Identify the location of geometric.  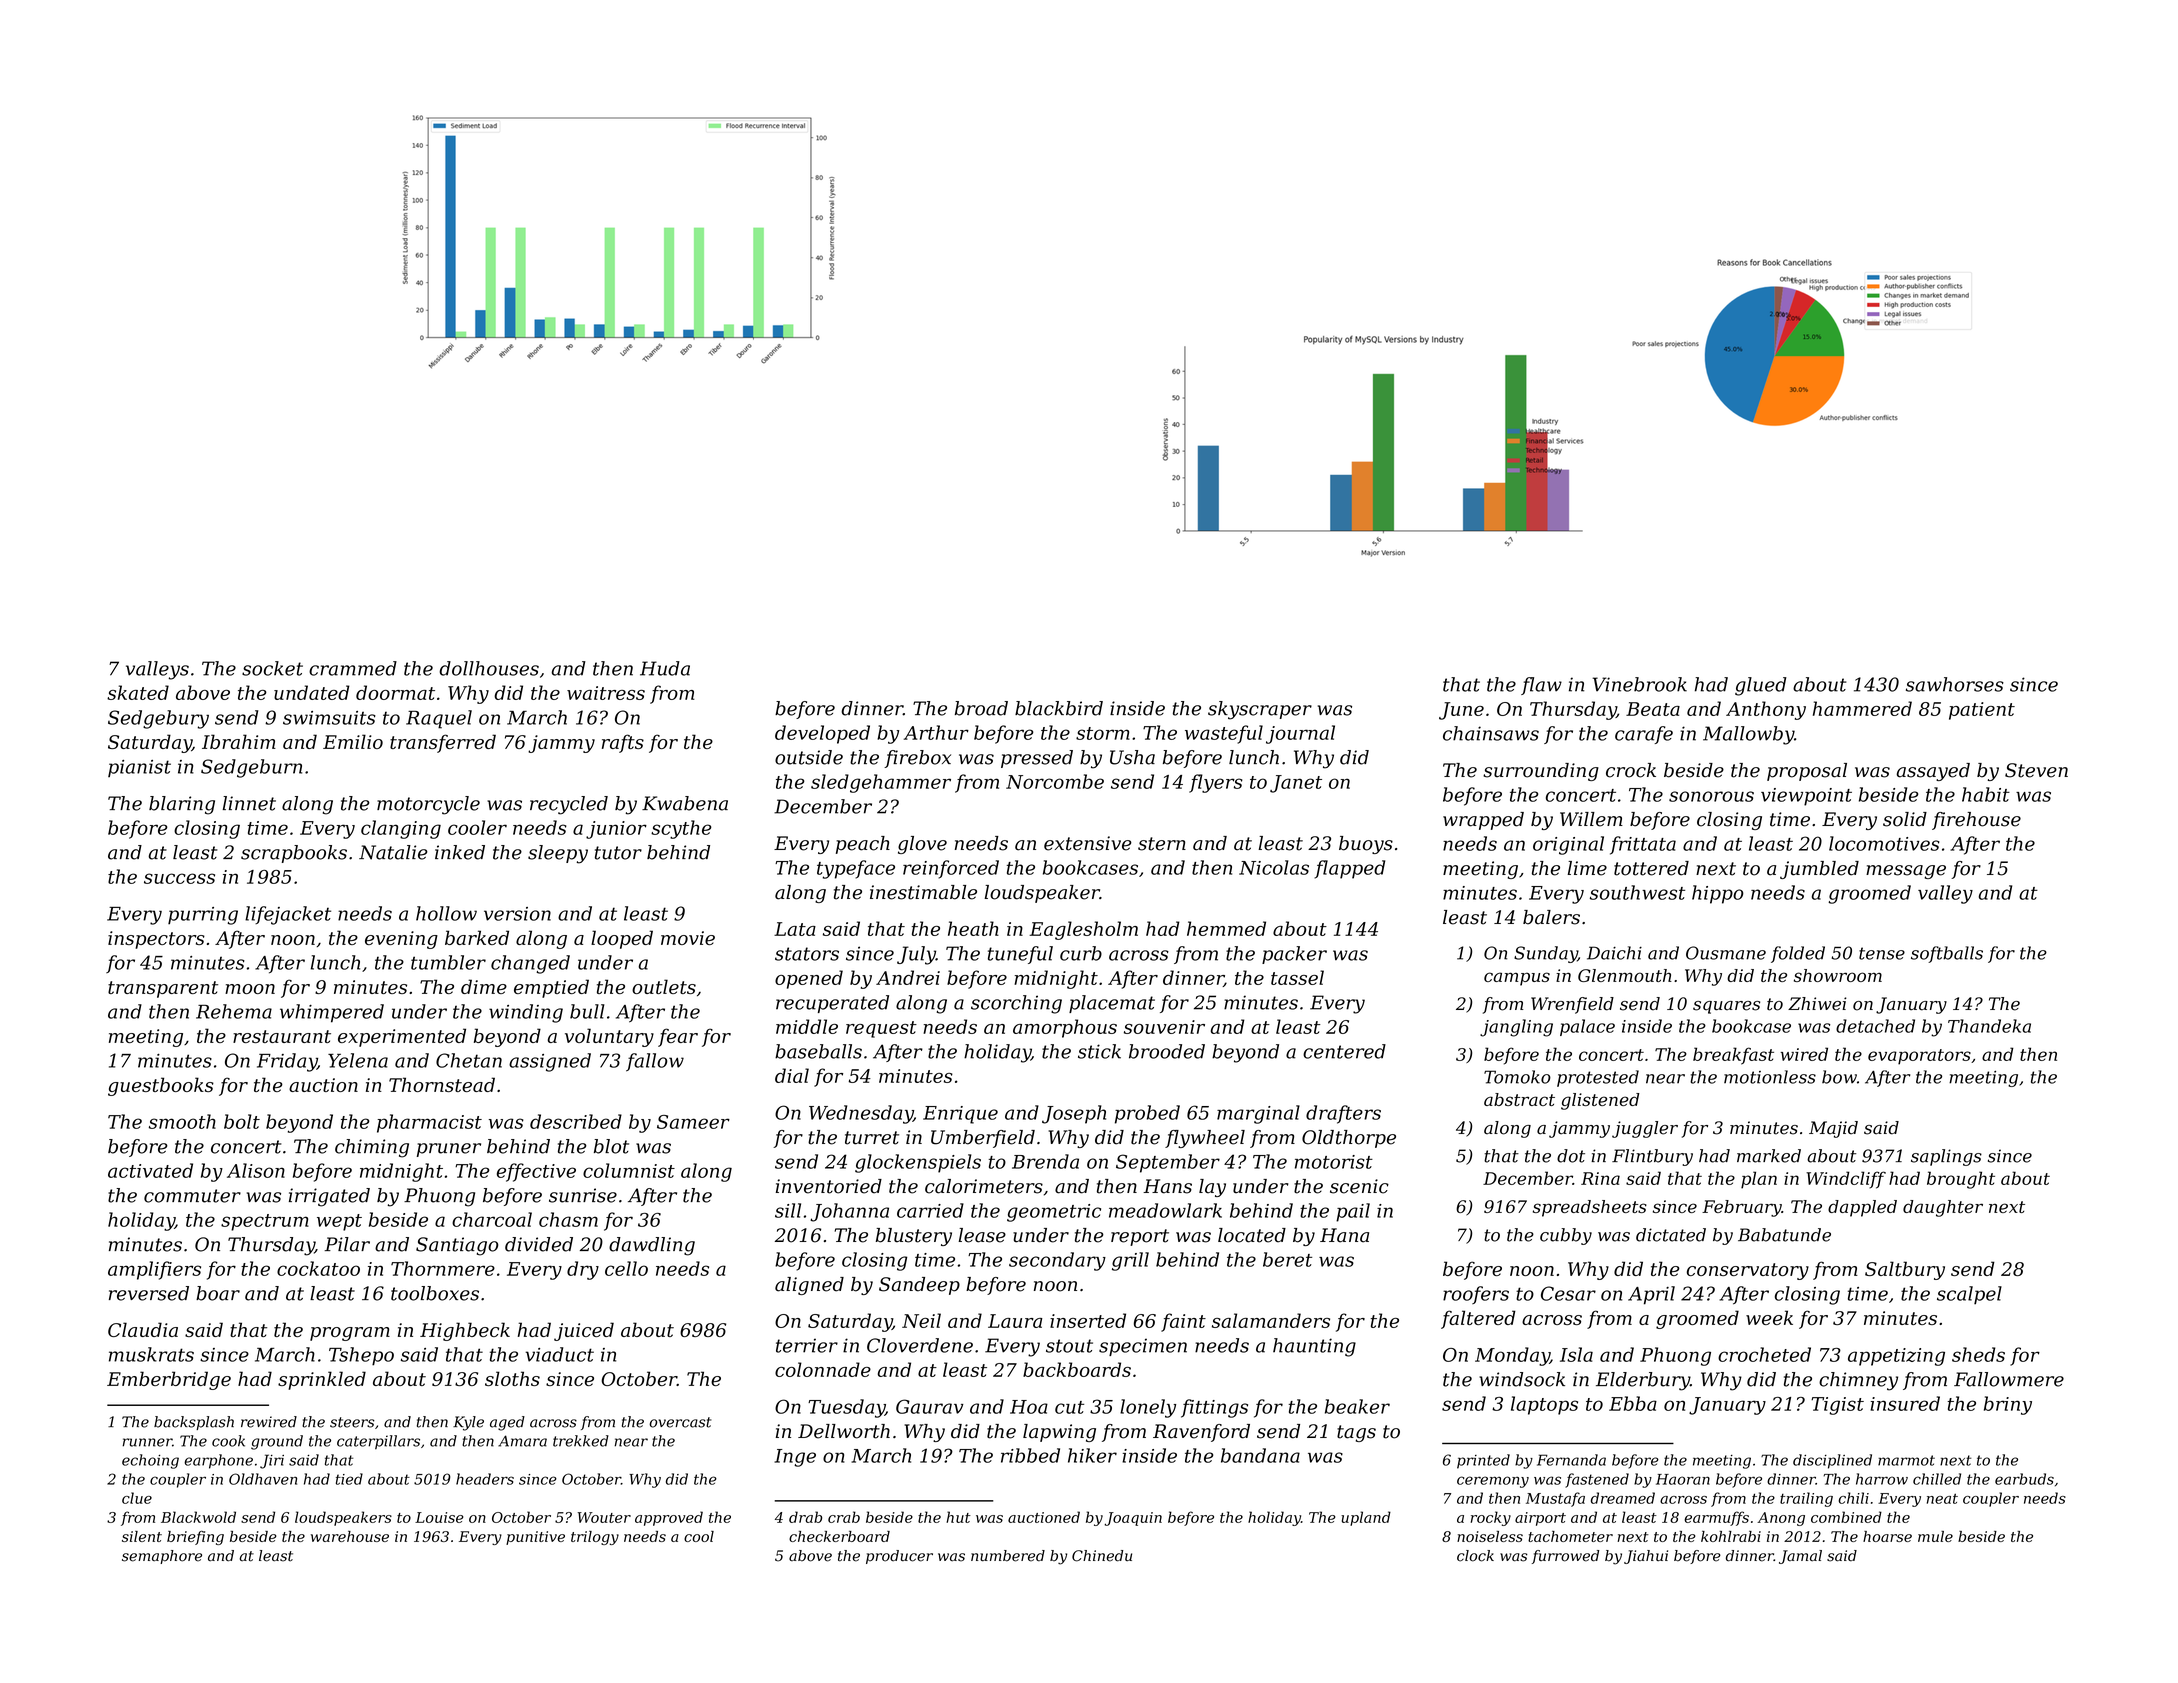
(1054, 1213).
